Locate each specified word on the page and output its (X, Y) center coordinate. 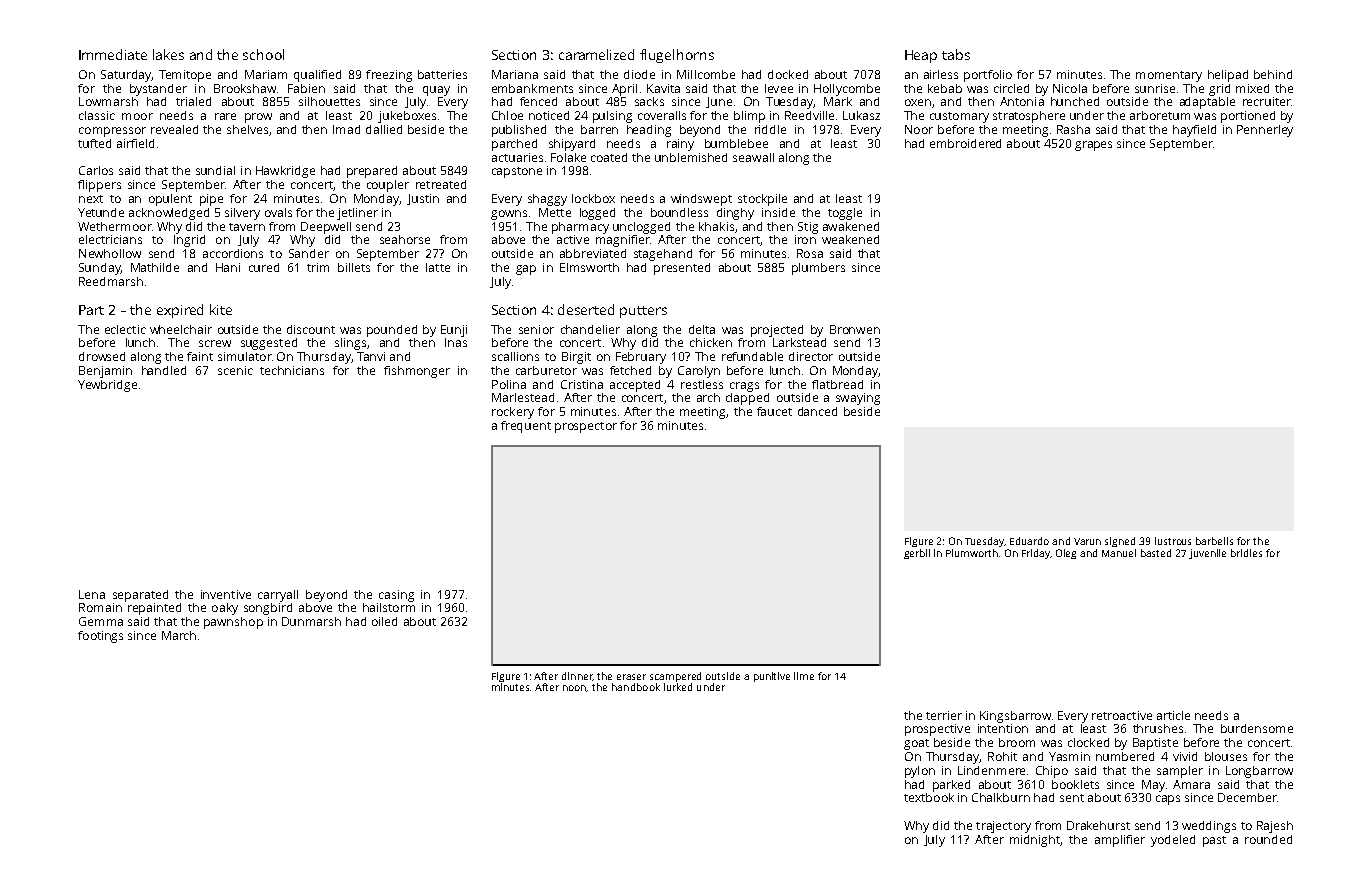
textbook (929, 797)
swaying (858, 399)
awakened (851, 226)
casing (396, 596)
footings (100, 637)
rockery (513, 413)
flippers (99, 186)
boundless (679, 212)
